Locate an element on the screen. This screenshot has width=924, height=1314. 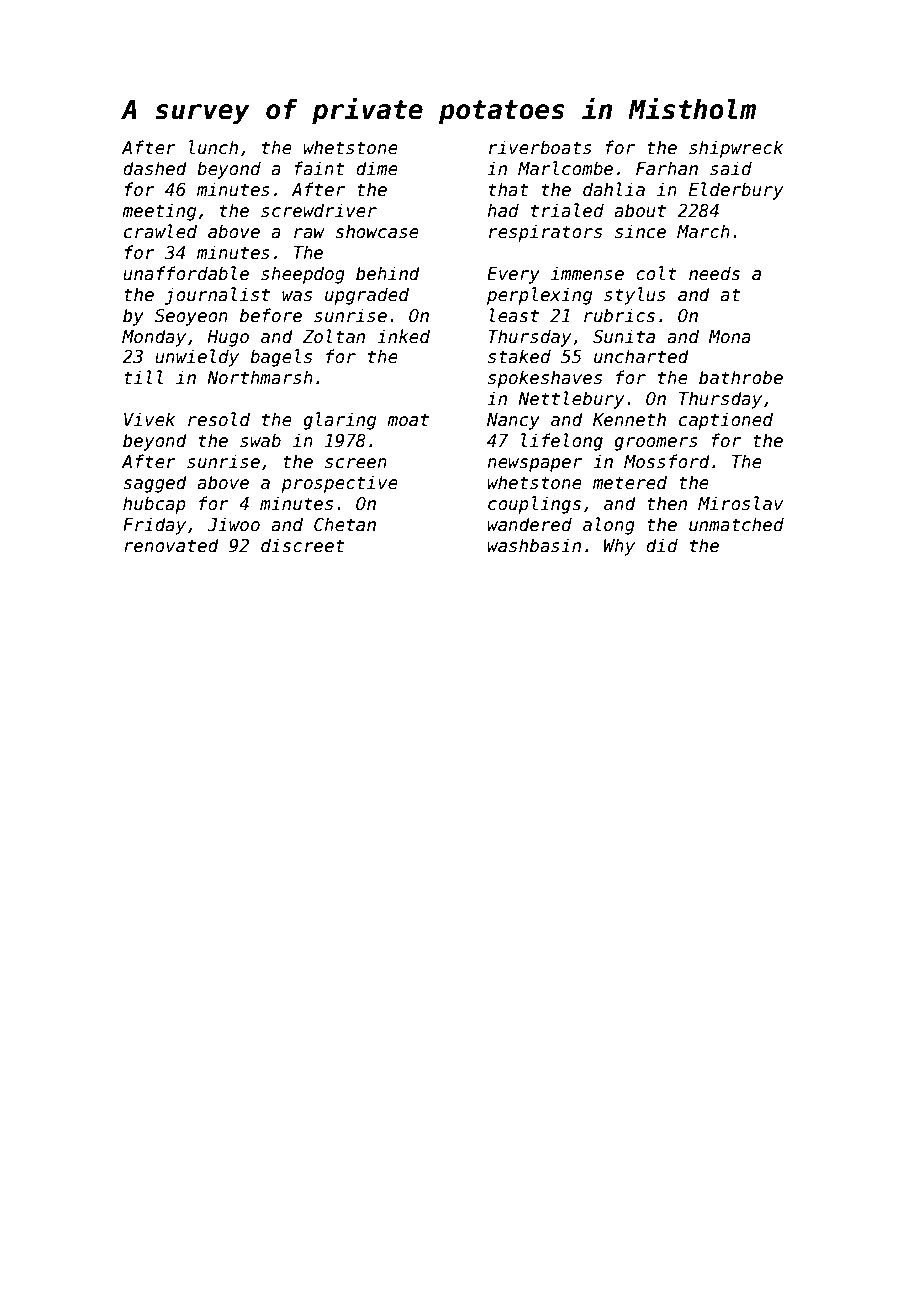
washbasin is located at coordinates (534, 545).
